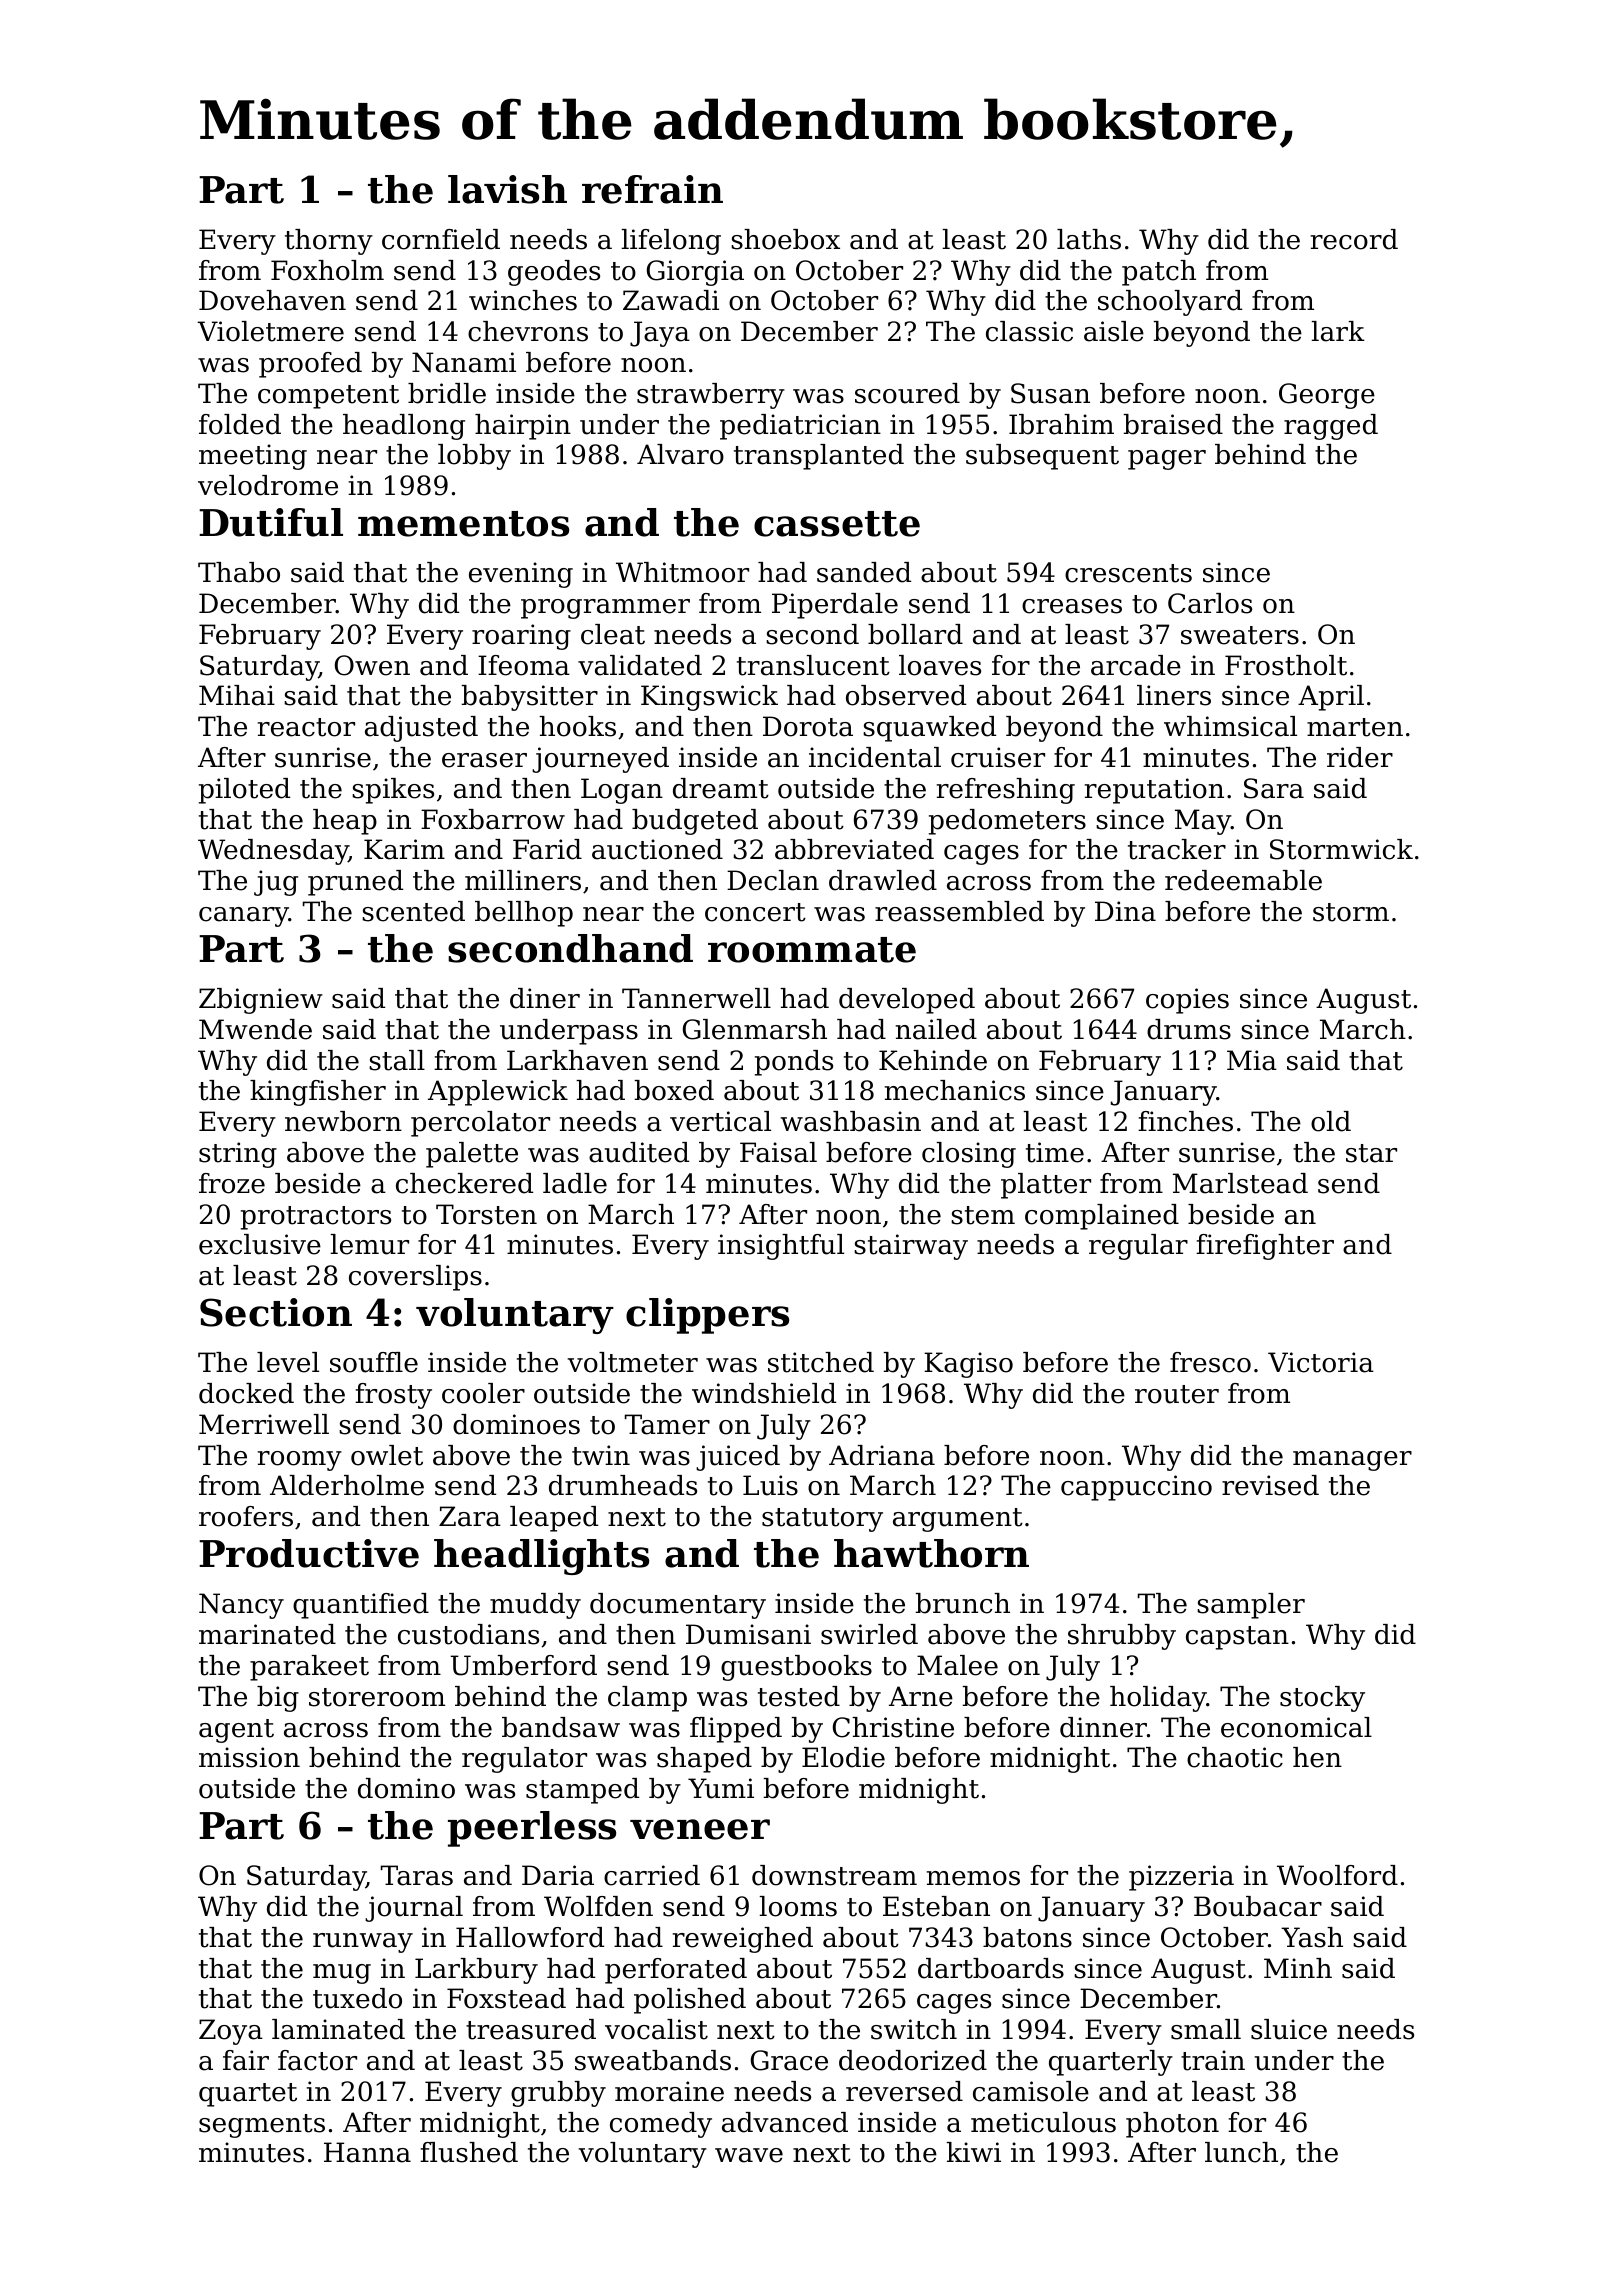 The height and width of the document is (2292, 1620). What do you see at coordinates (983, 1215) in the document?
I see `stem` at bounding box center [983, 1215].
